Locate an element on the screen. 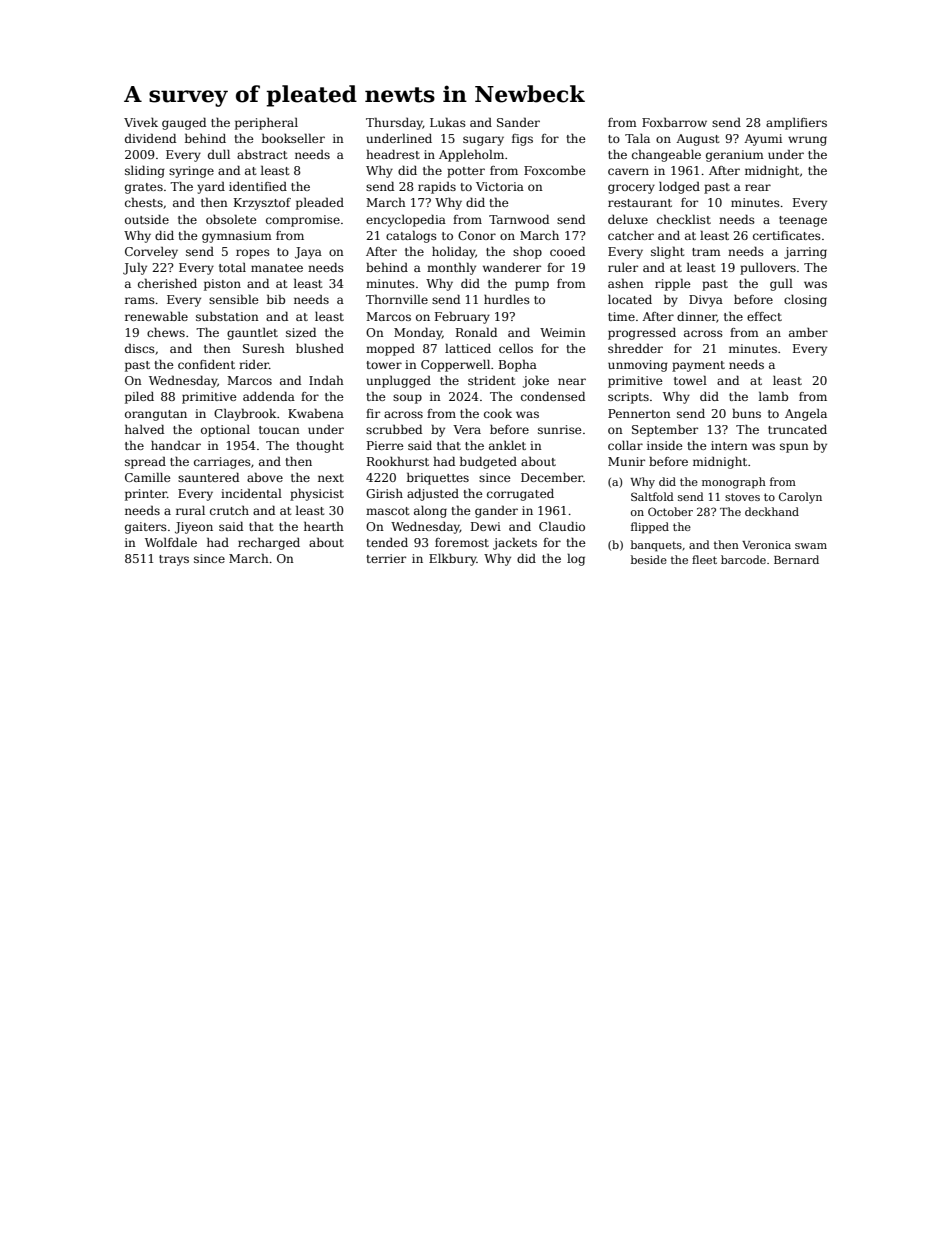  Vivek is located at coordinates (141, 122).
